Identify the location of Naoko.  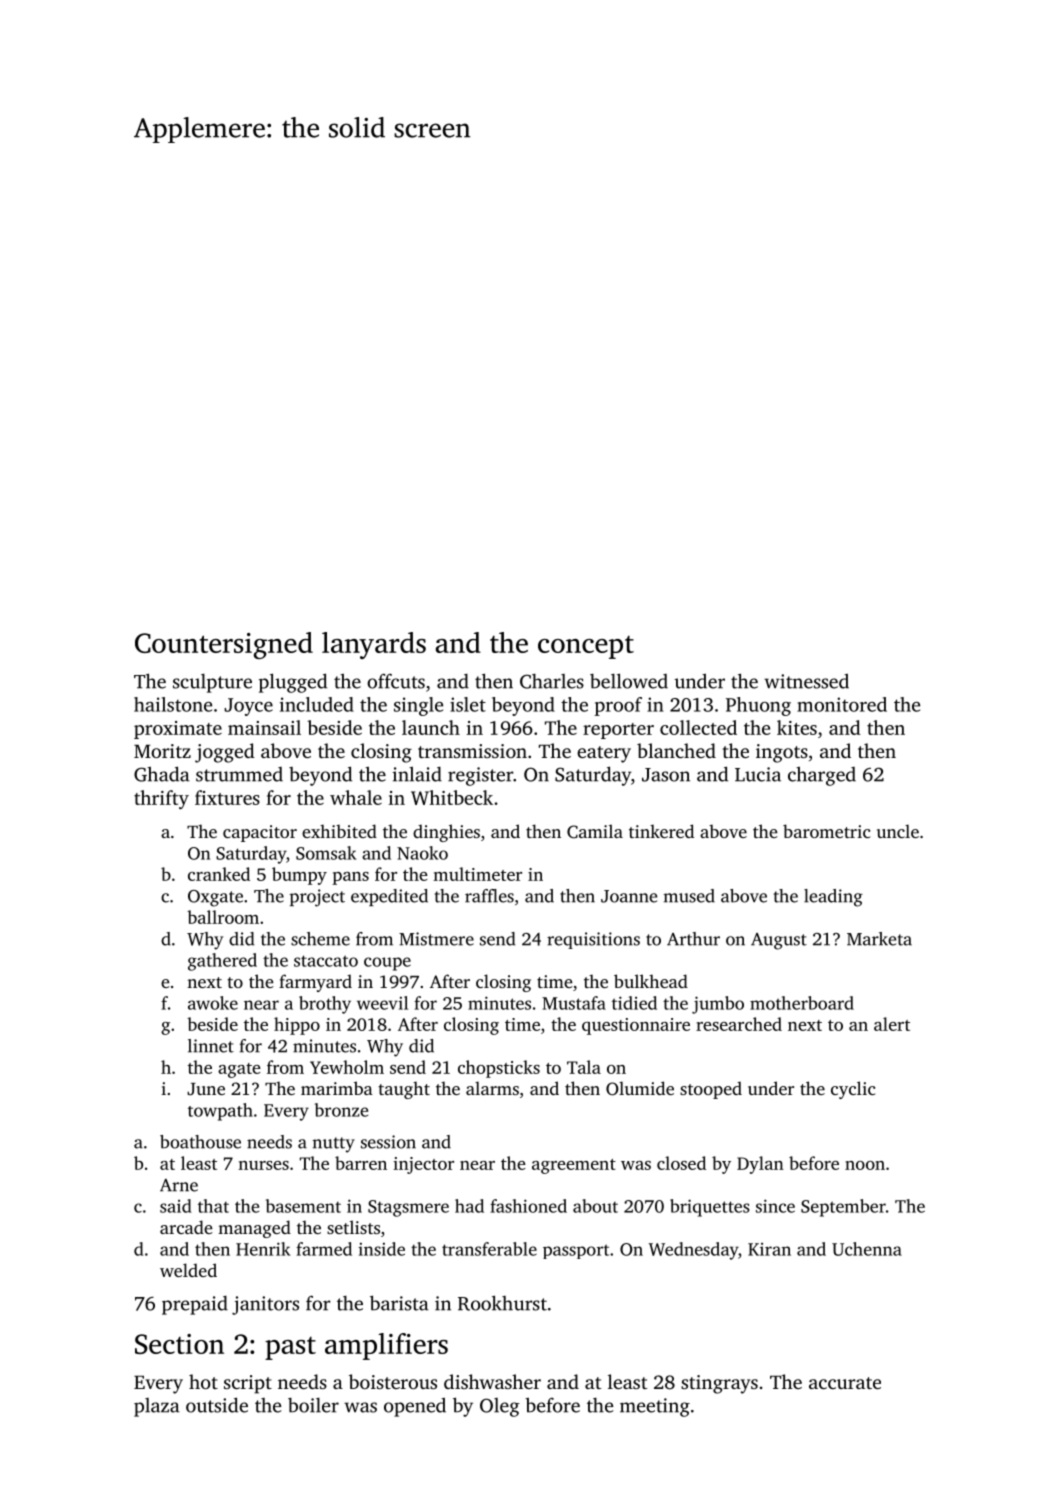
(422, 853).
